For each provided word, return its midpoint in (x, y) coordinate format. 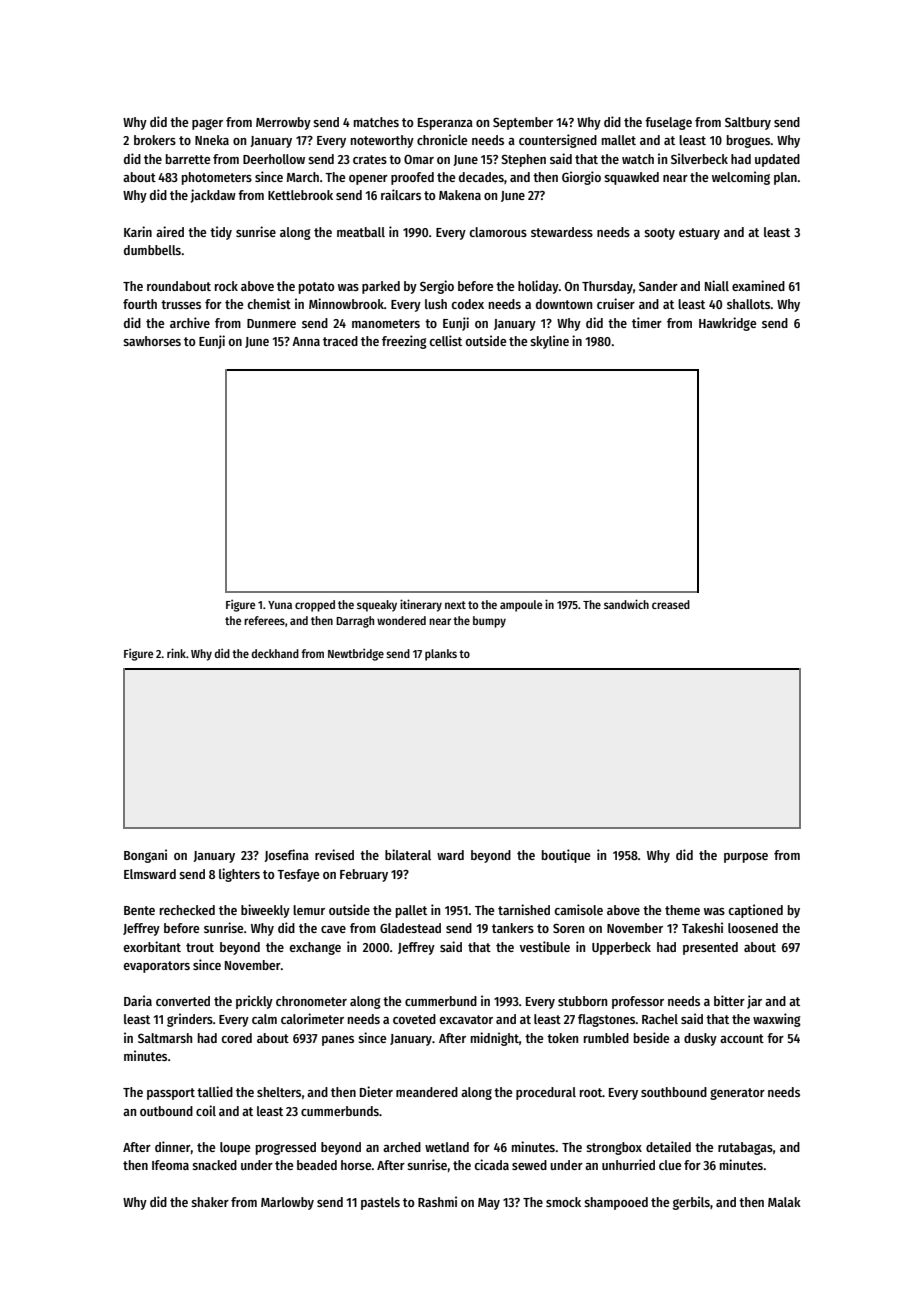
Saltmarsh (165, 1038)
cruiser (616, 303)
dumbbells (152, 250)
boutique (566, 856)
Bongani (145, 856)
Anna (306, 341)
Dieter (376, 1091)
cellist (445, 340)
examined (758, 285)
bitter (729, 1000)
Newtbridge (356, 654)
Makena (460, 195)
